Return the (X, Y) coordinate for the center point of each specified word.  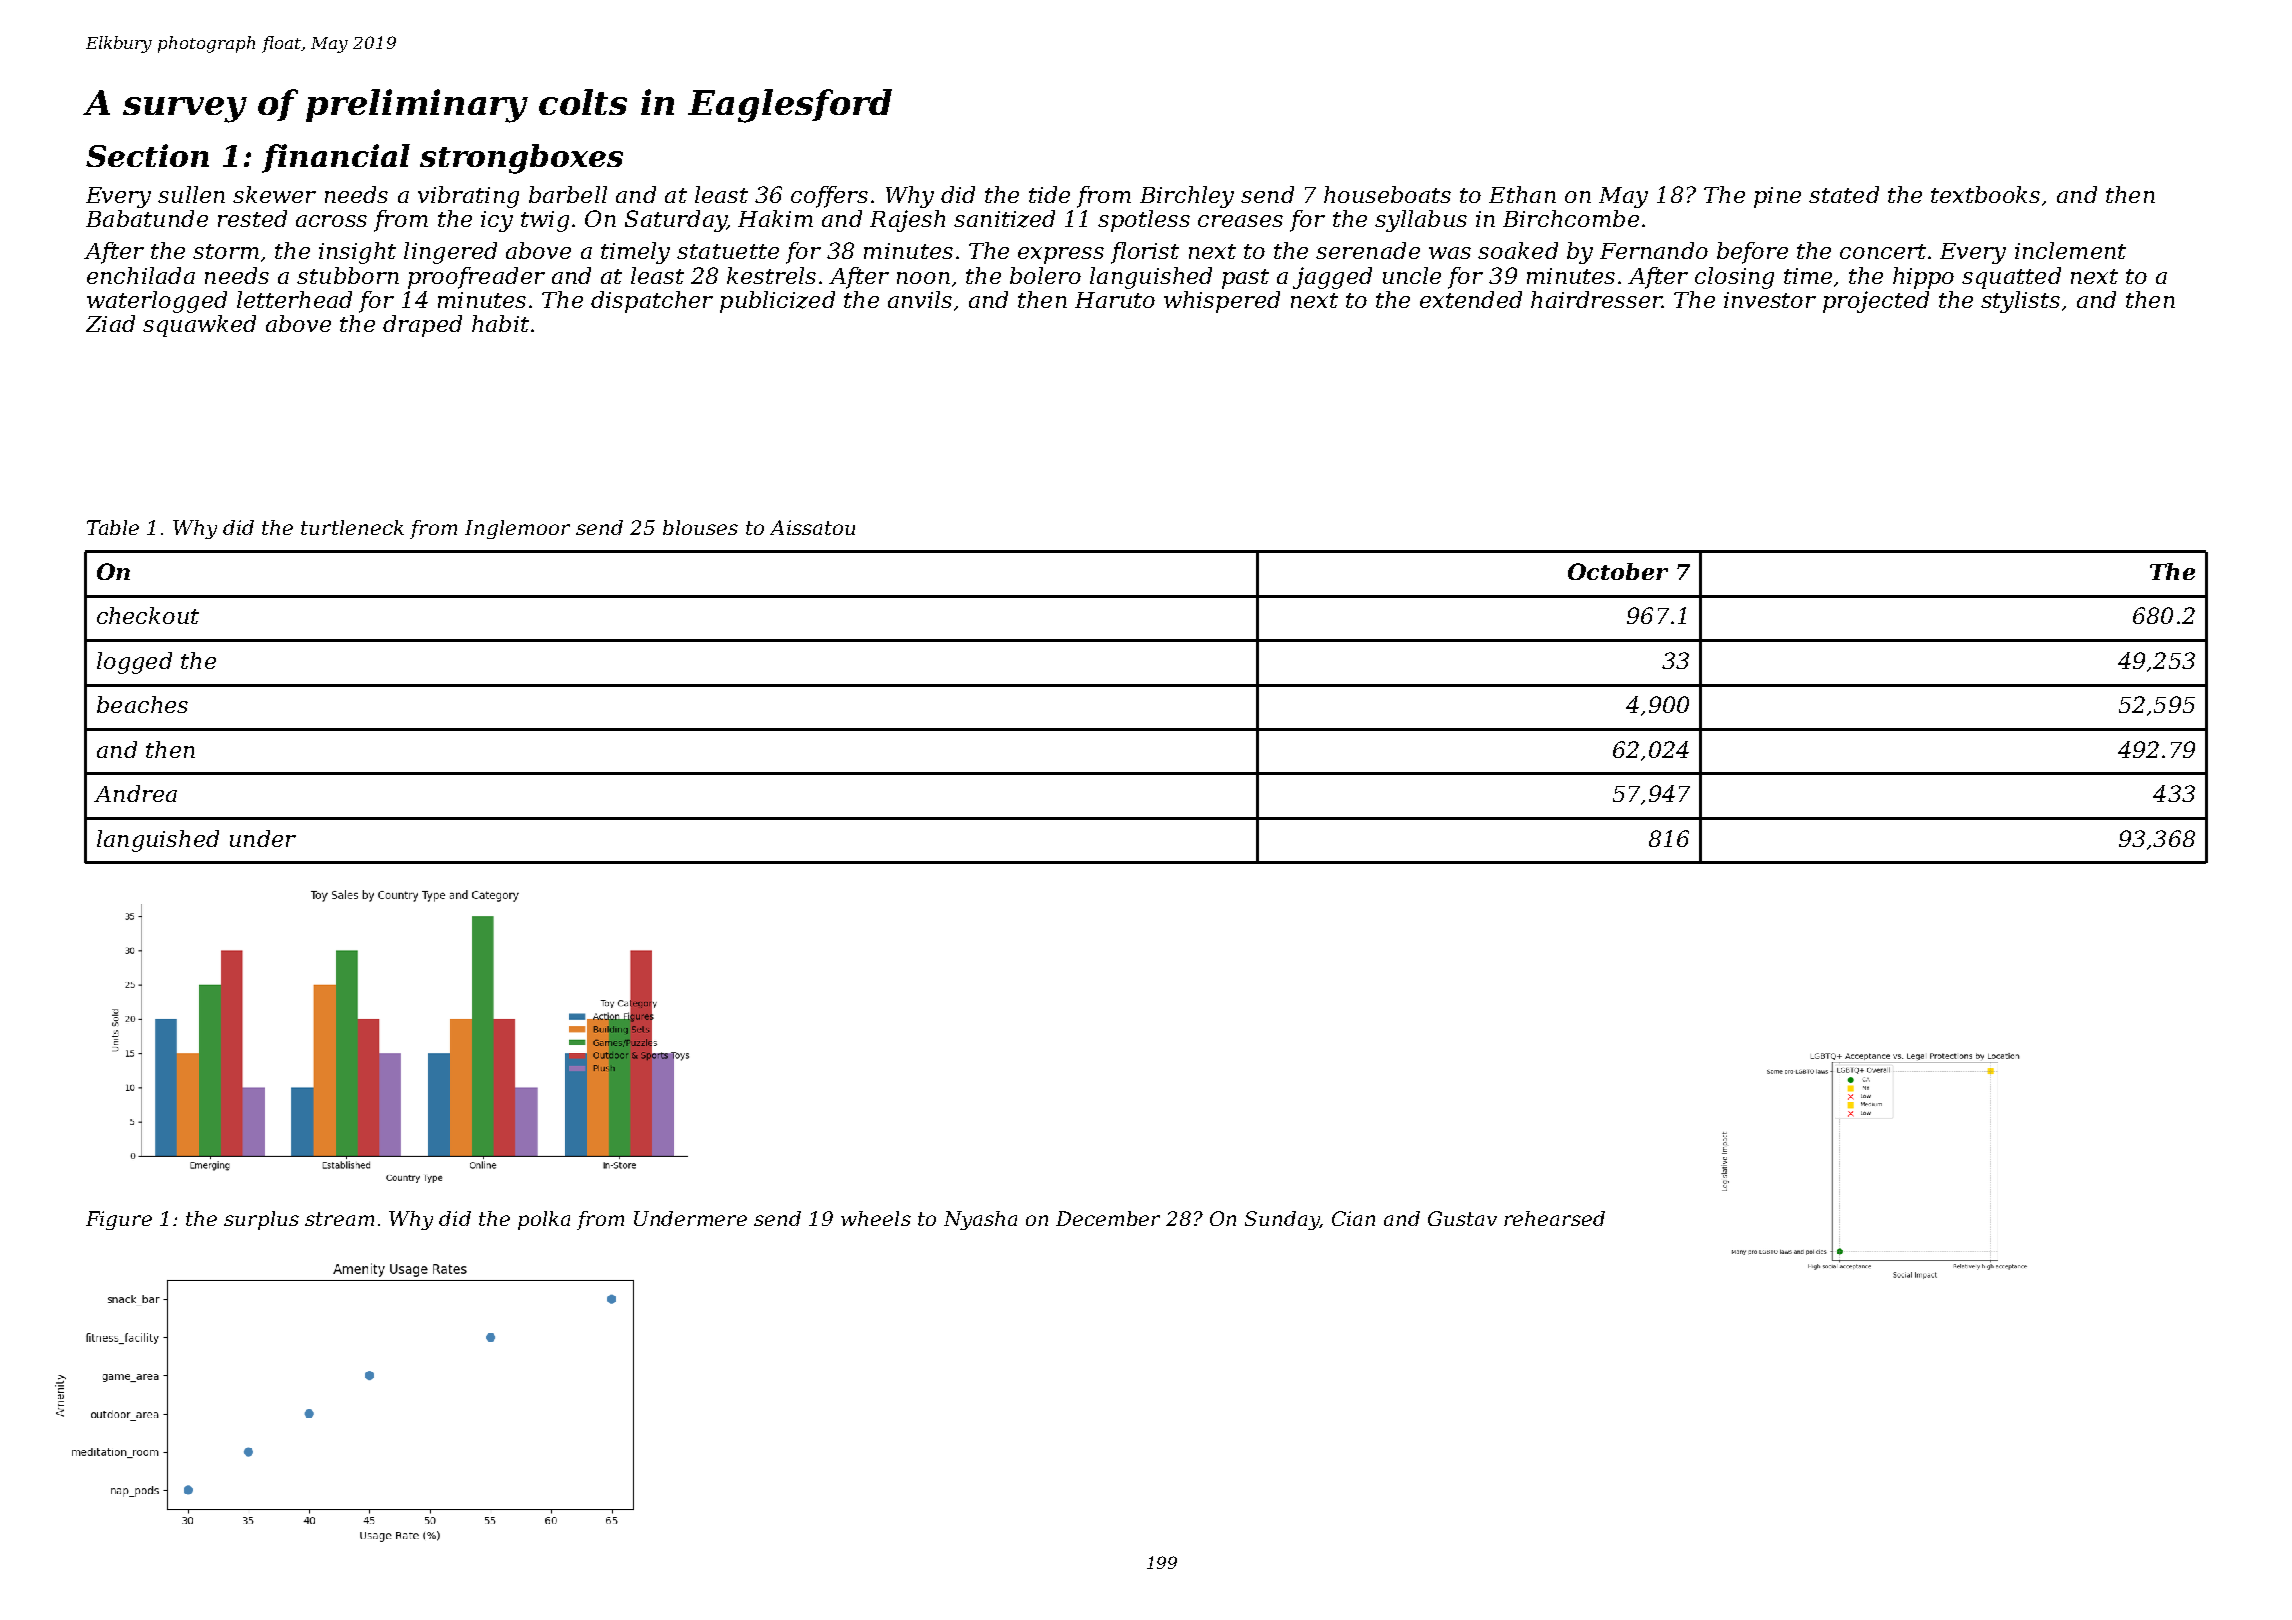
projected (1876, 302)
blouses (700, 527)
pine (1777, 197)
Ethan (1522, 194)
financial (336, 158)
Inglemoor (517, 529)
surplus (261, 1220)
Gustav (1462, 1218)
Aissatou (812, 527)
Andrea (135, 793)
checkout (148, 615)
